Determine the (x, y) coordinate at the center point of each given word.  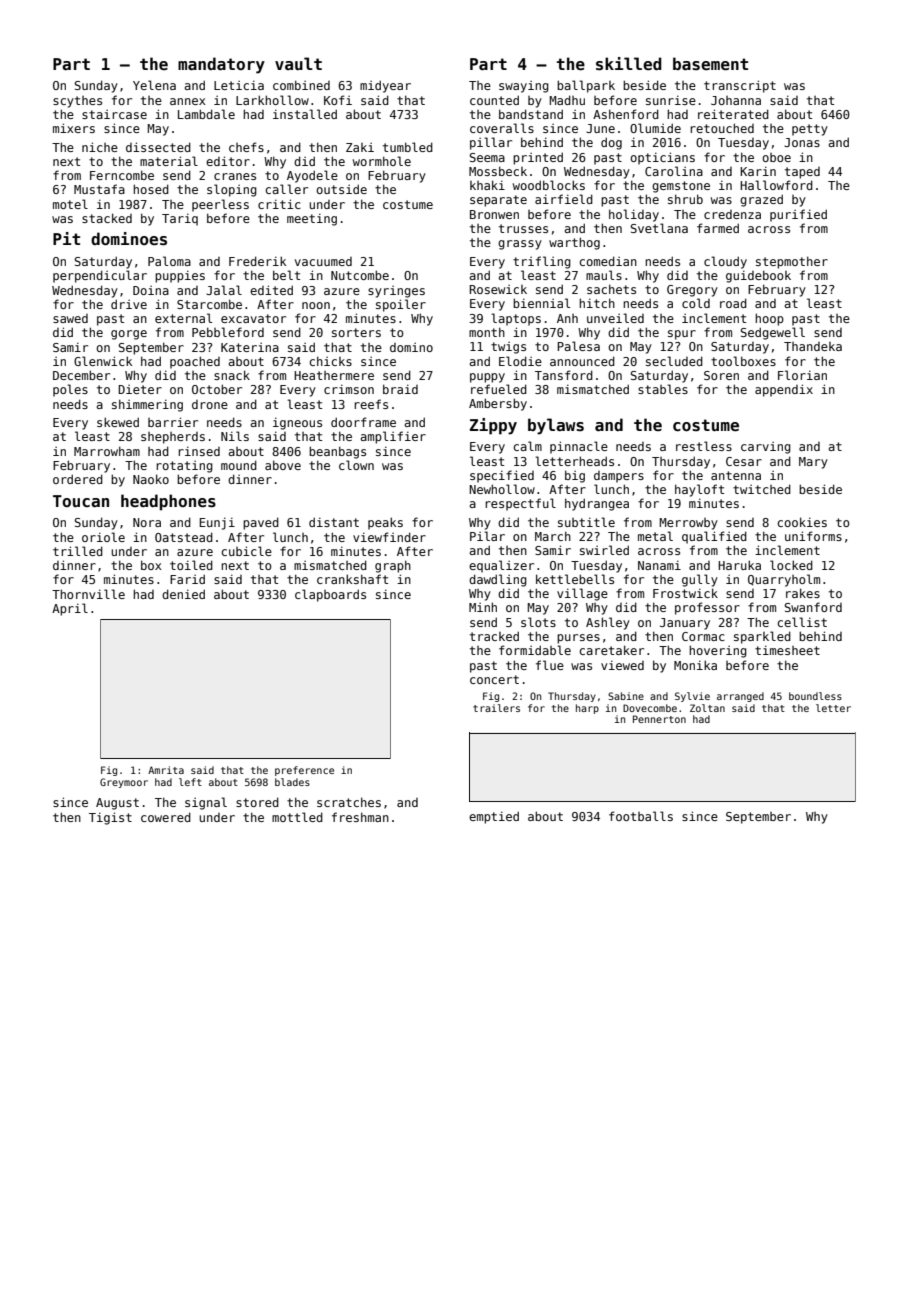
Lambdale (206, 114)
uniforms (813, 536)
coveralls (502, 128)
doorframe (363, 422)
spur (682, 335)
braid (400, 389)
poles (70, 390)
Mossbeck (498, 171)
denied (183, 594)
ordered (78, 479)
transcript (740, 86)
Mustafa (99, 189)
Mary (813, 463)
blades (292, 782)
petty (810, 130)
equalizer (501, 566)
